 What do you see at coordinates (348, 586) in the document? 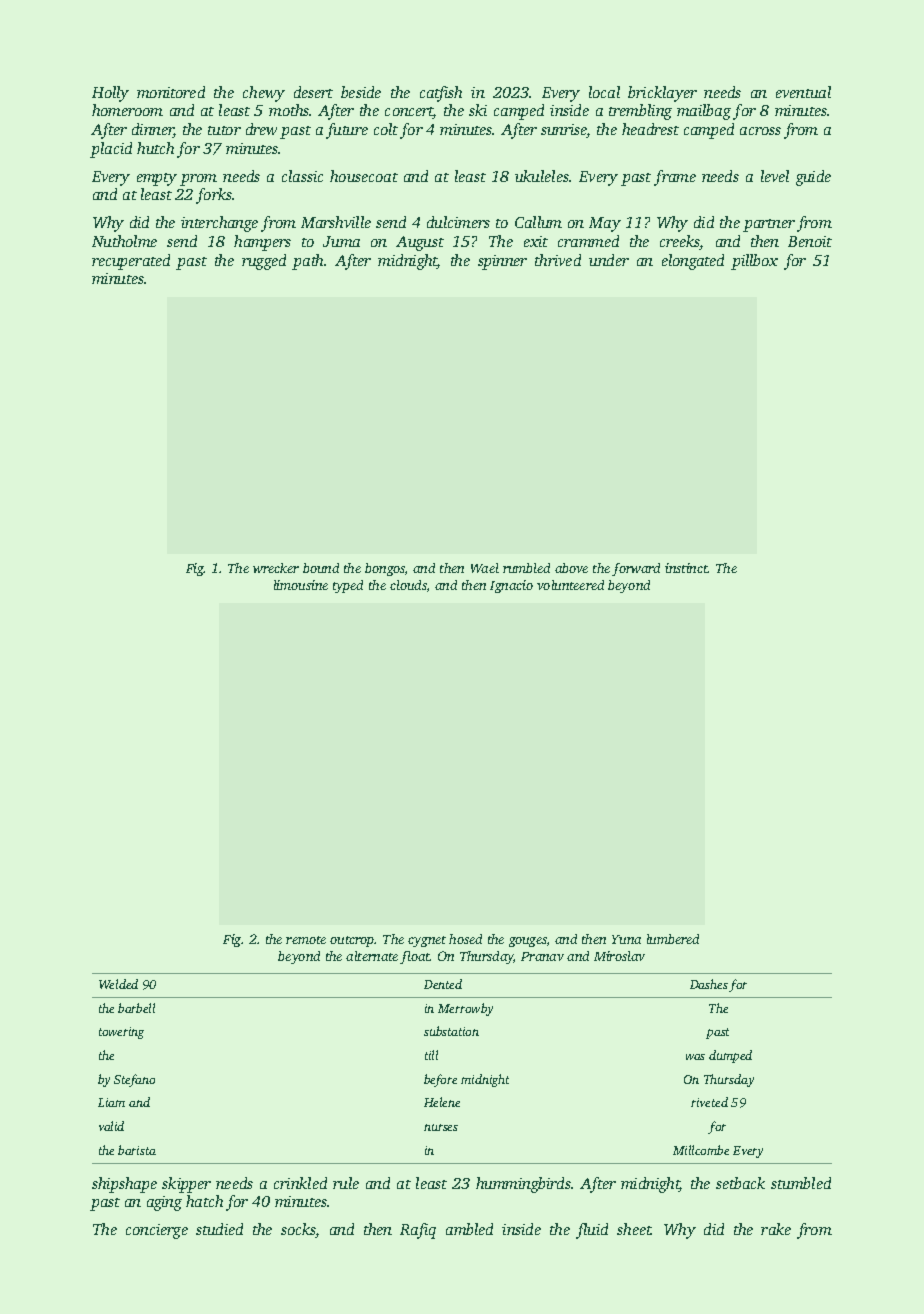
I see `typed` at bounding box center [348, 586].
